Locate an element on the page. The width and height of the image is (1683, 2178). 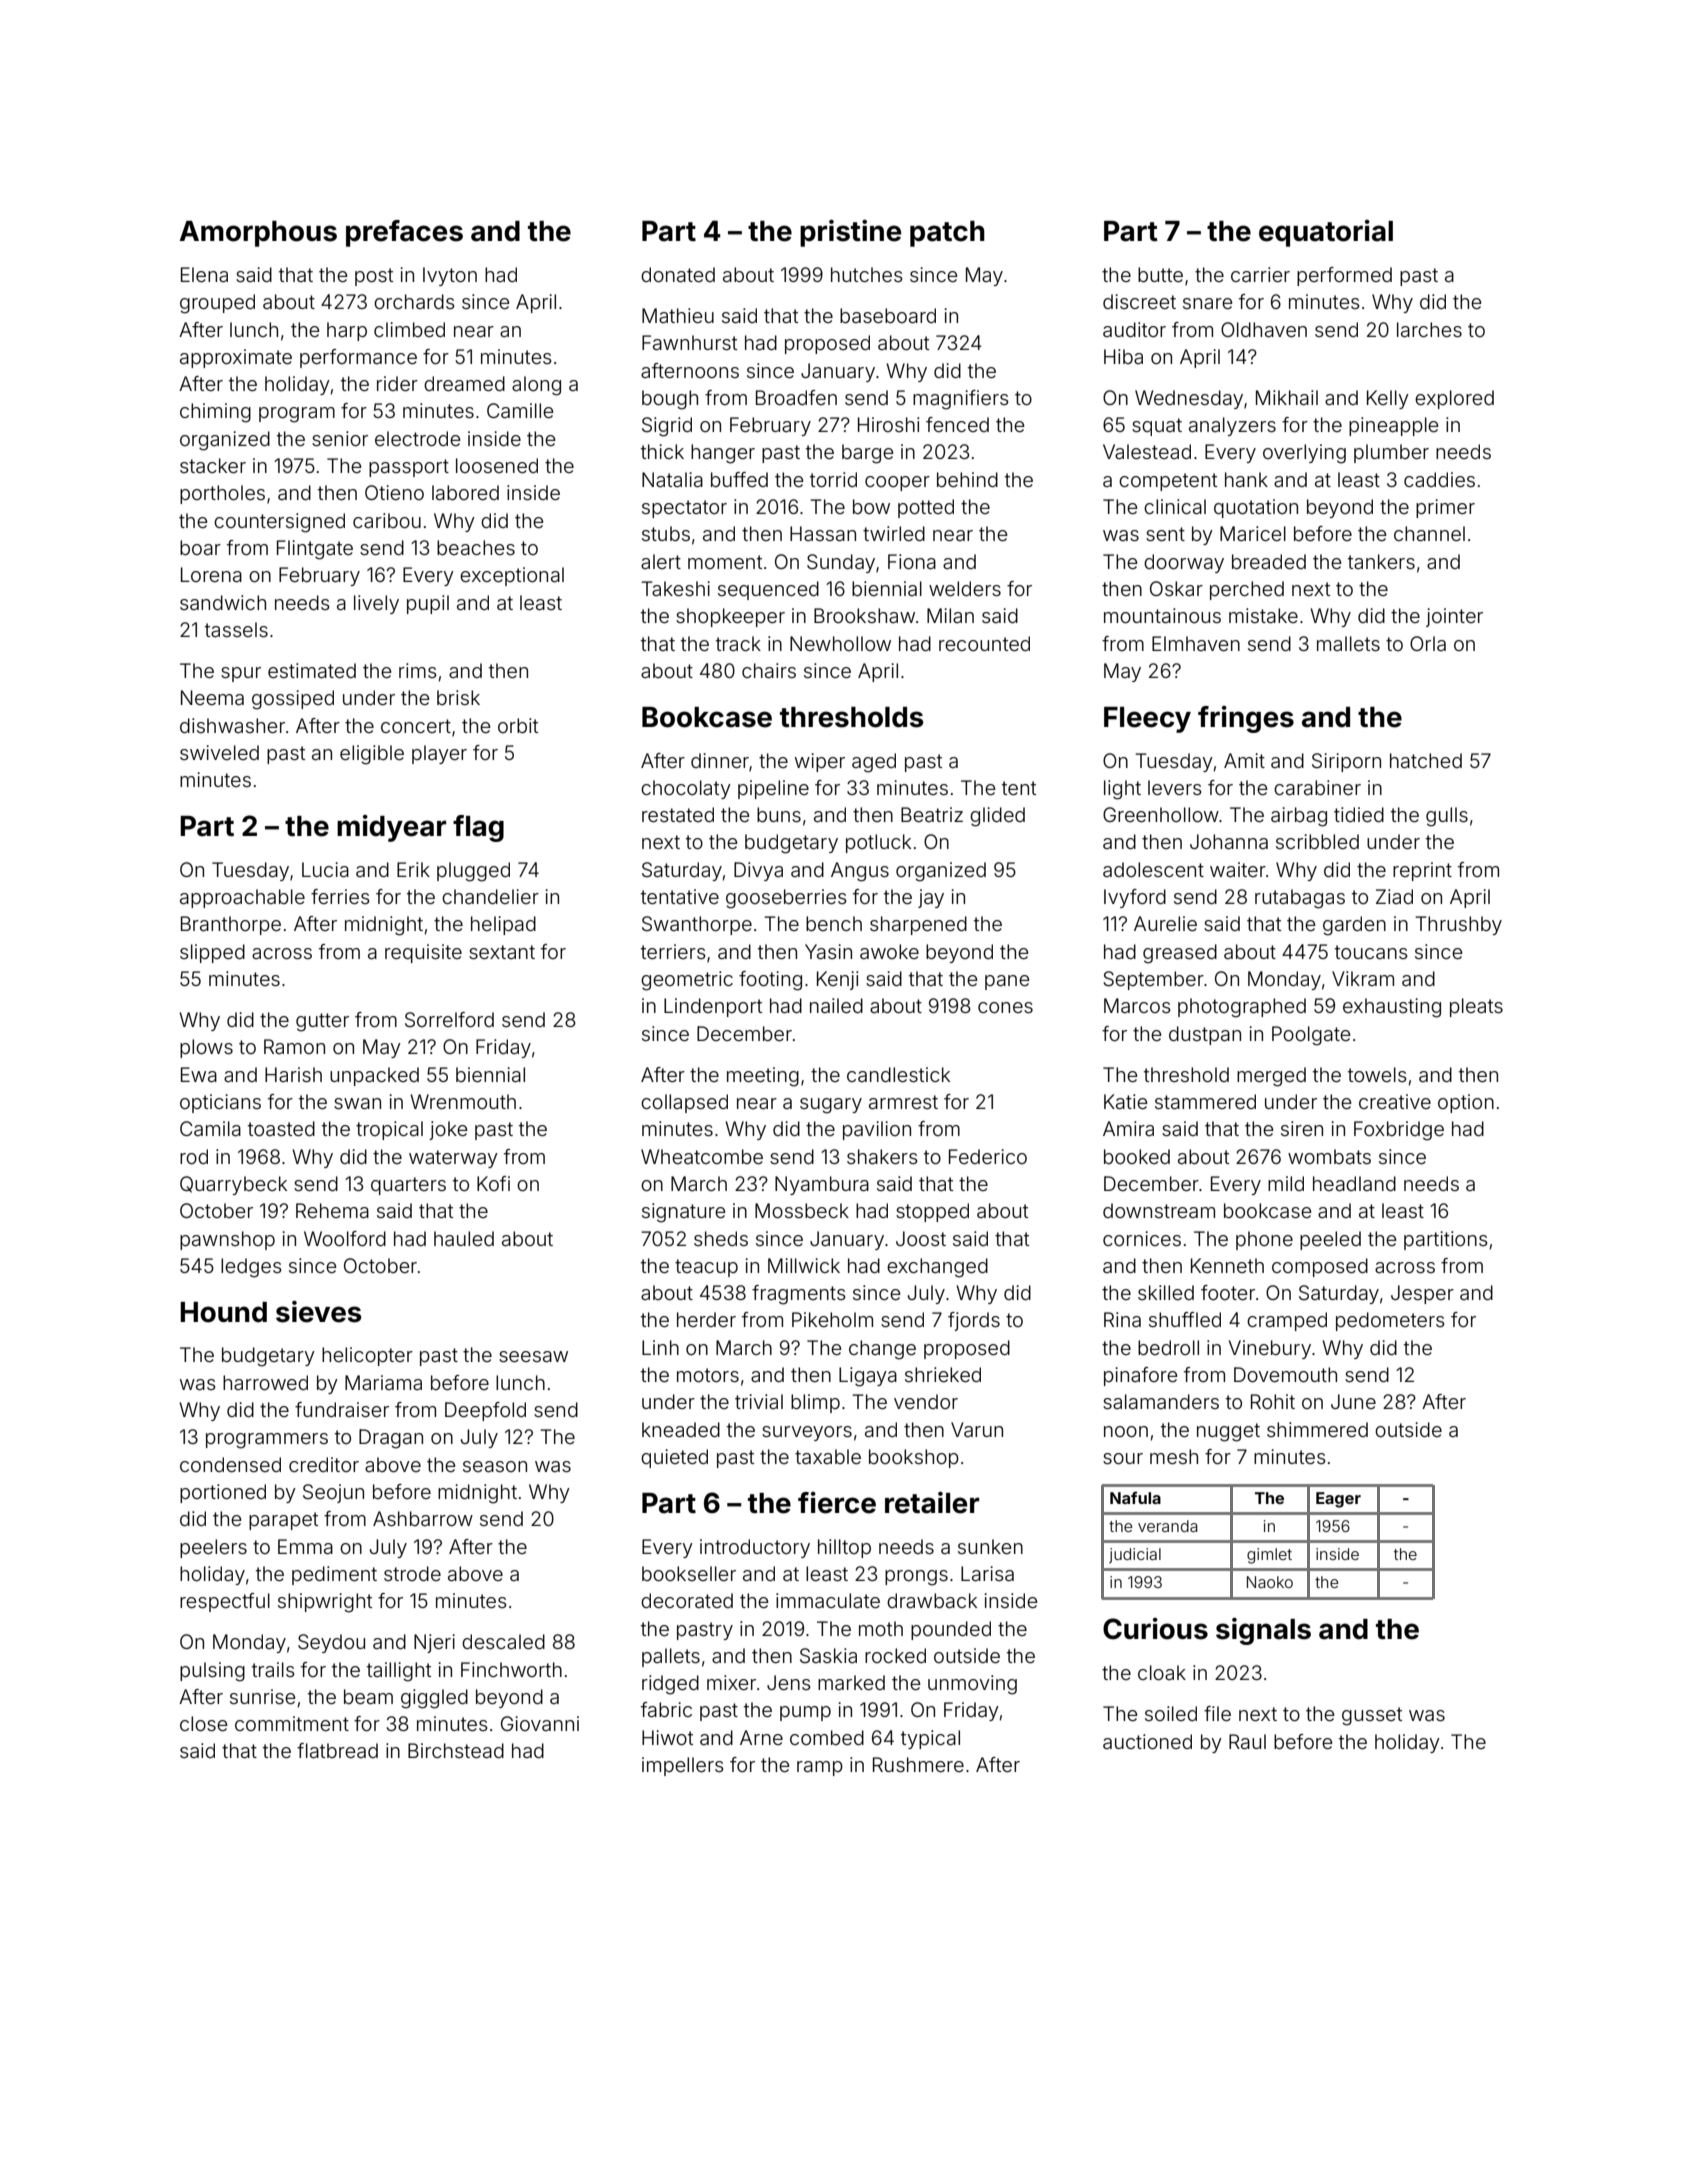
moth is located at coordinates (881, 1628).
